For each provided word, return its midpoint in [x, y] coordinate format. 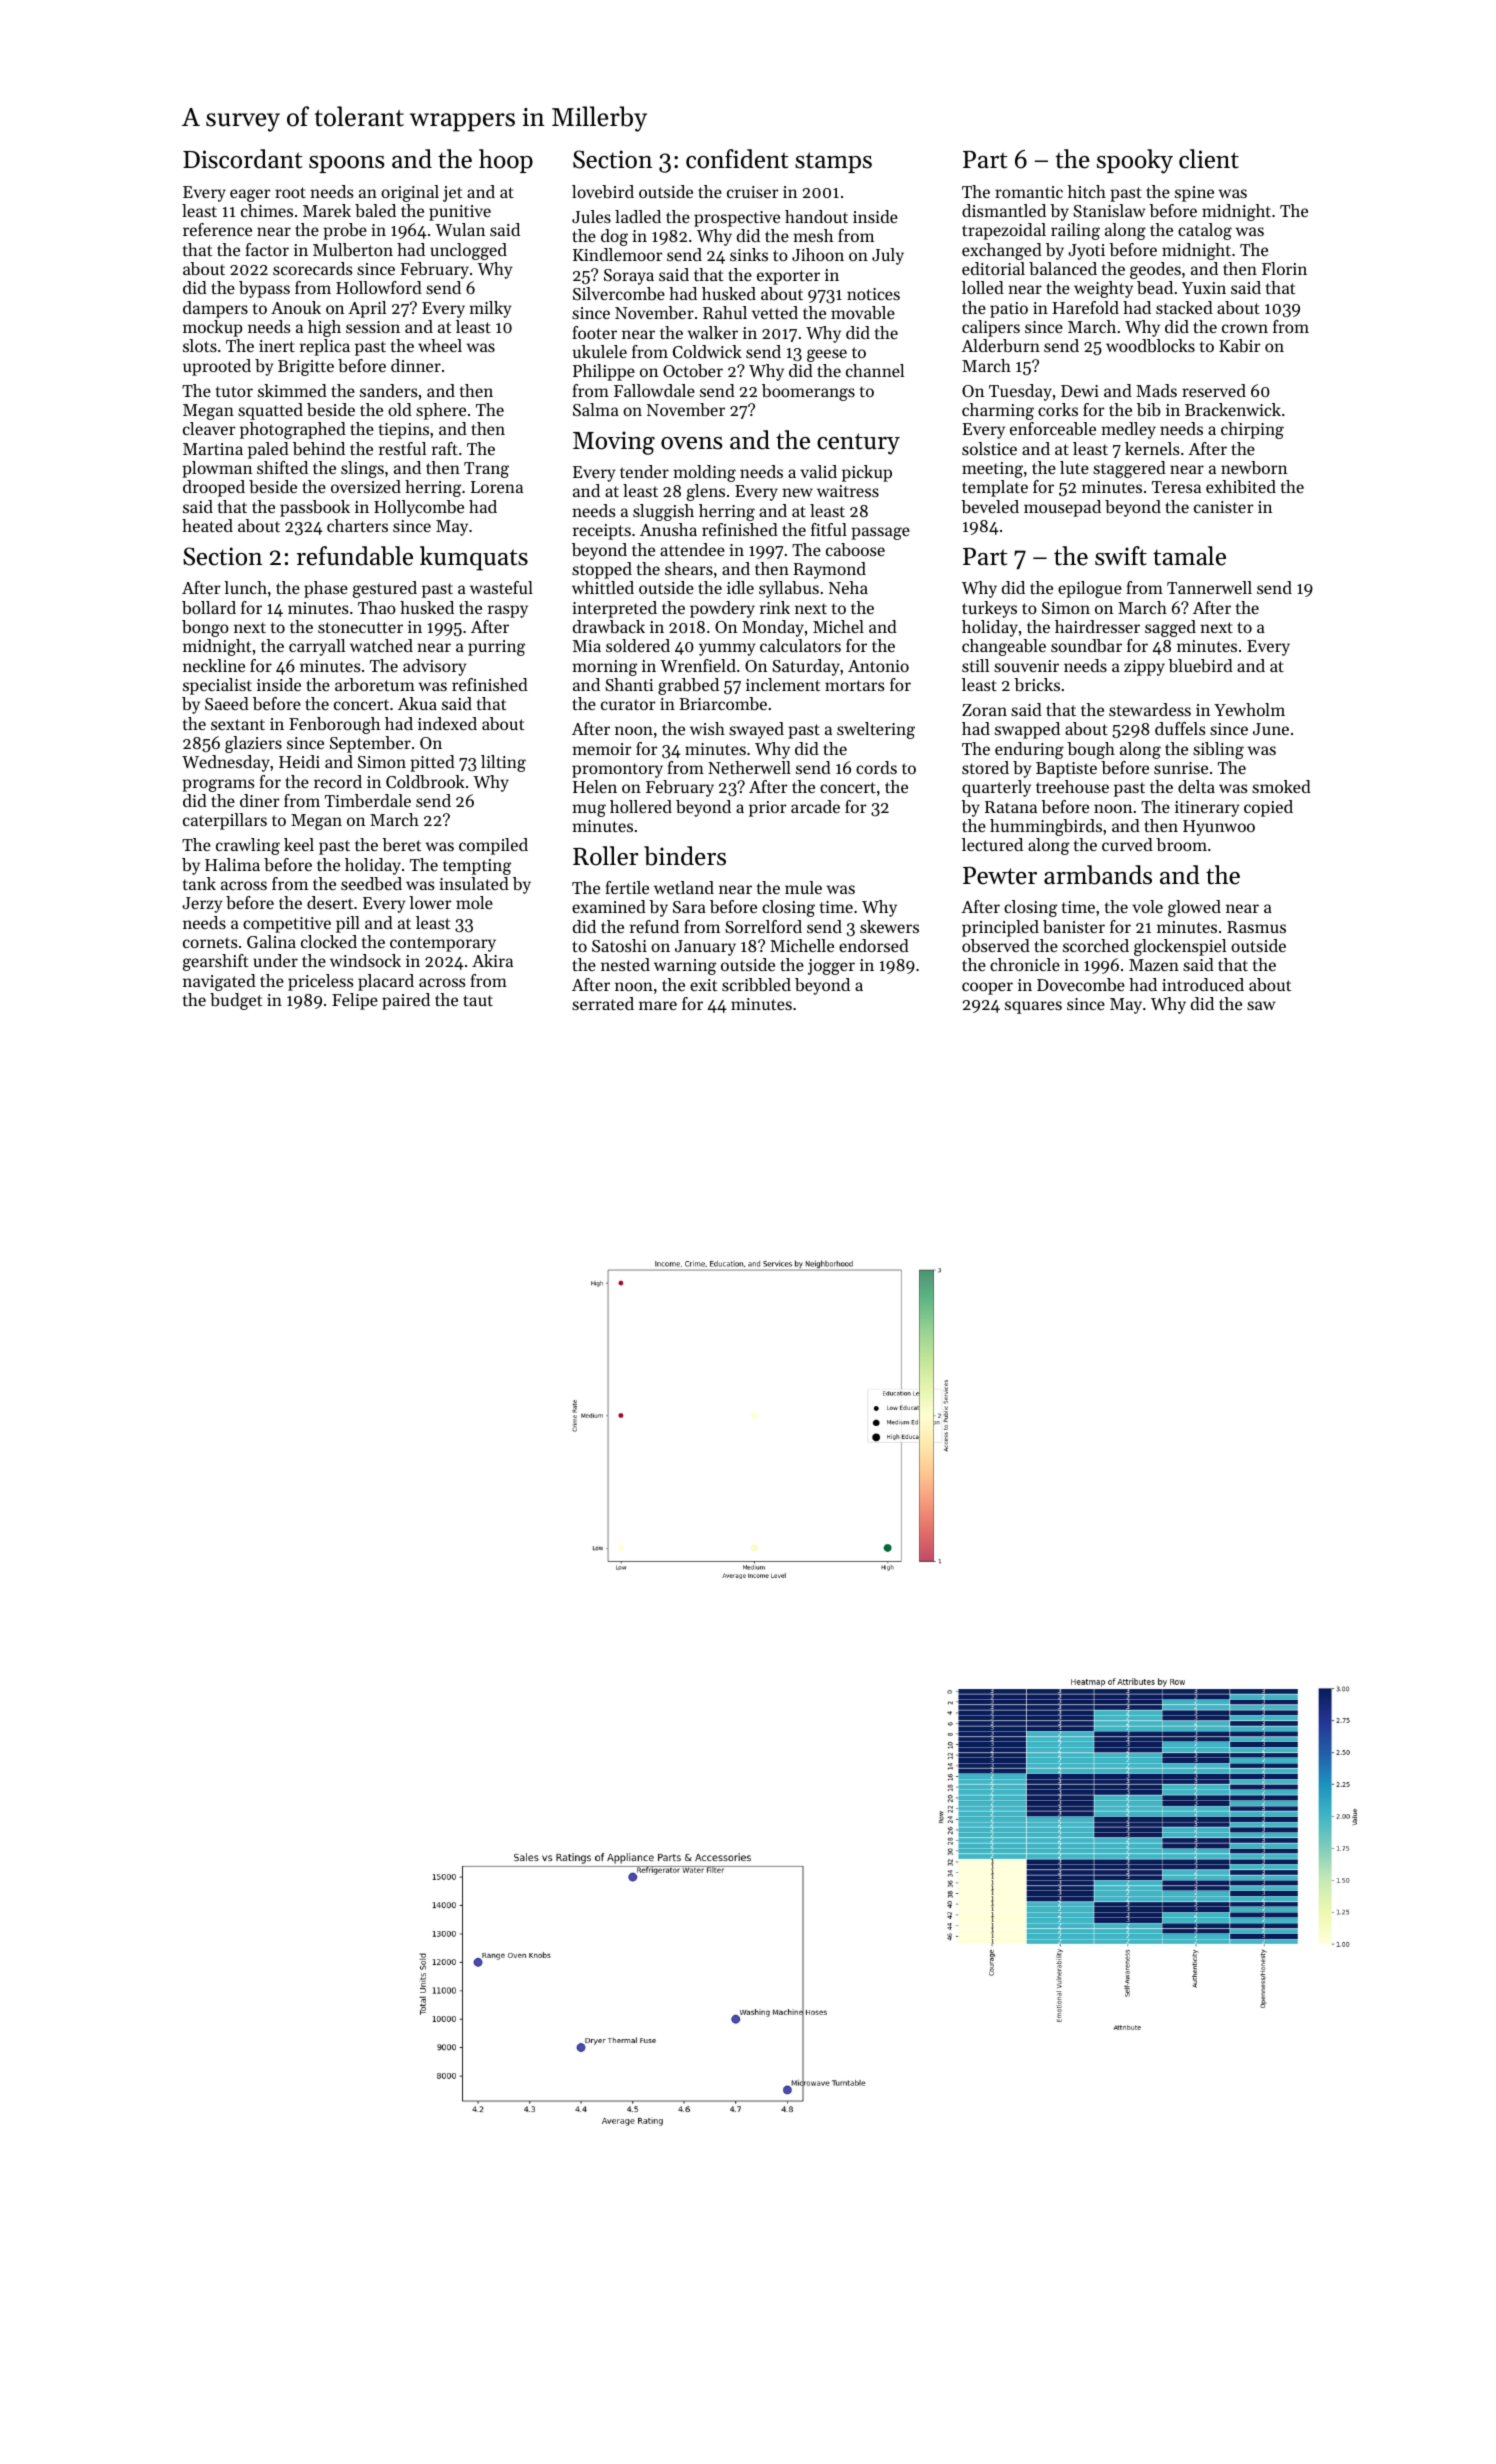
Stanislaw [1109, 210]
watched [381, 645]
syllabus [789, 589]
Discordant [243, 159]
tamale [1189, 556]
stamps [833, 162]
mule [803, 887]
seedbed [371, 883]
